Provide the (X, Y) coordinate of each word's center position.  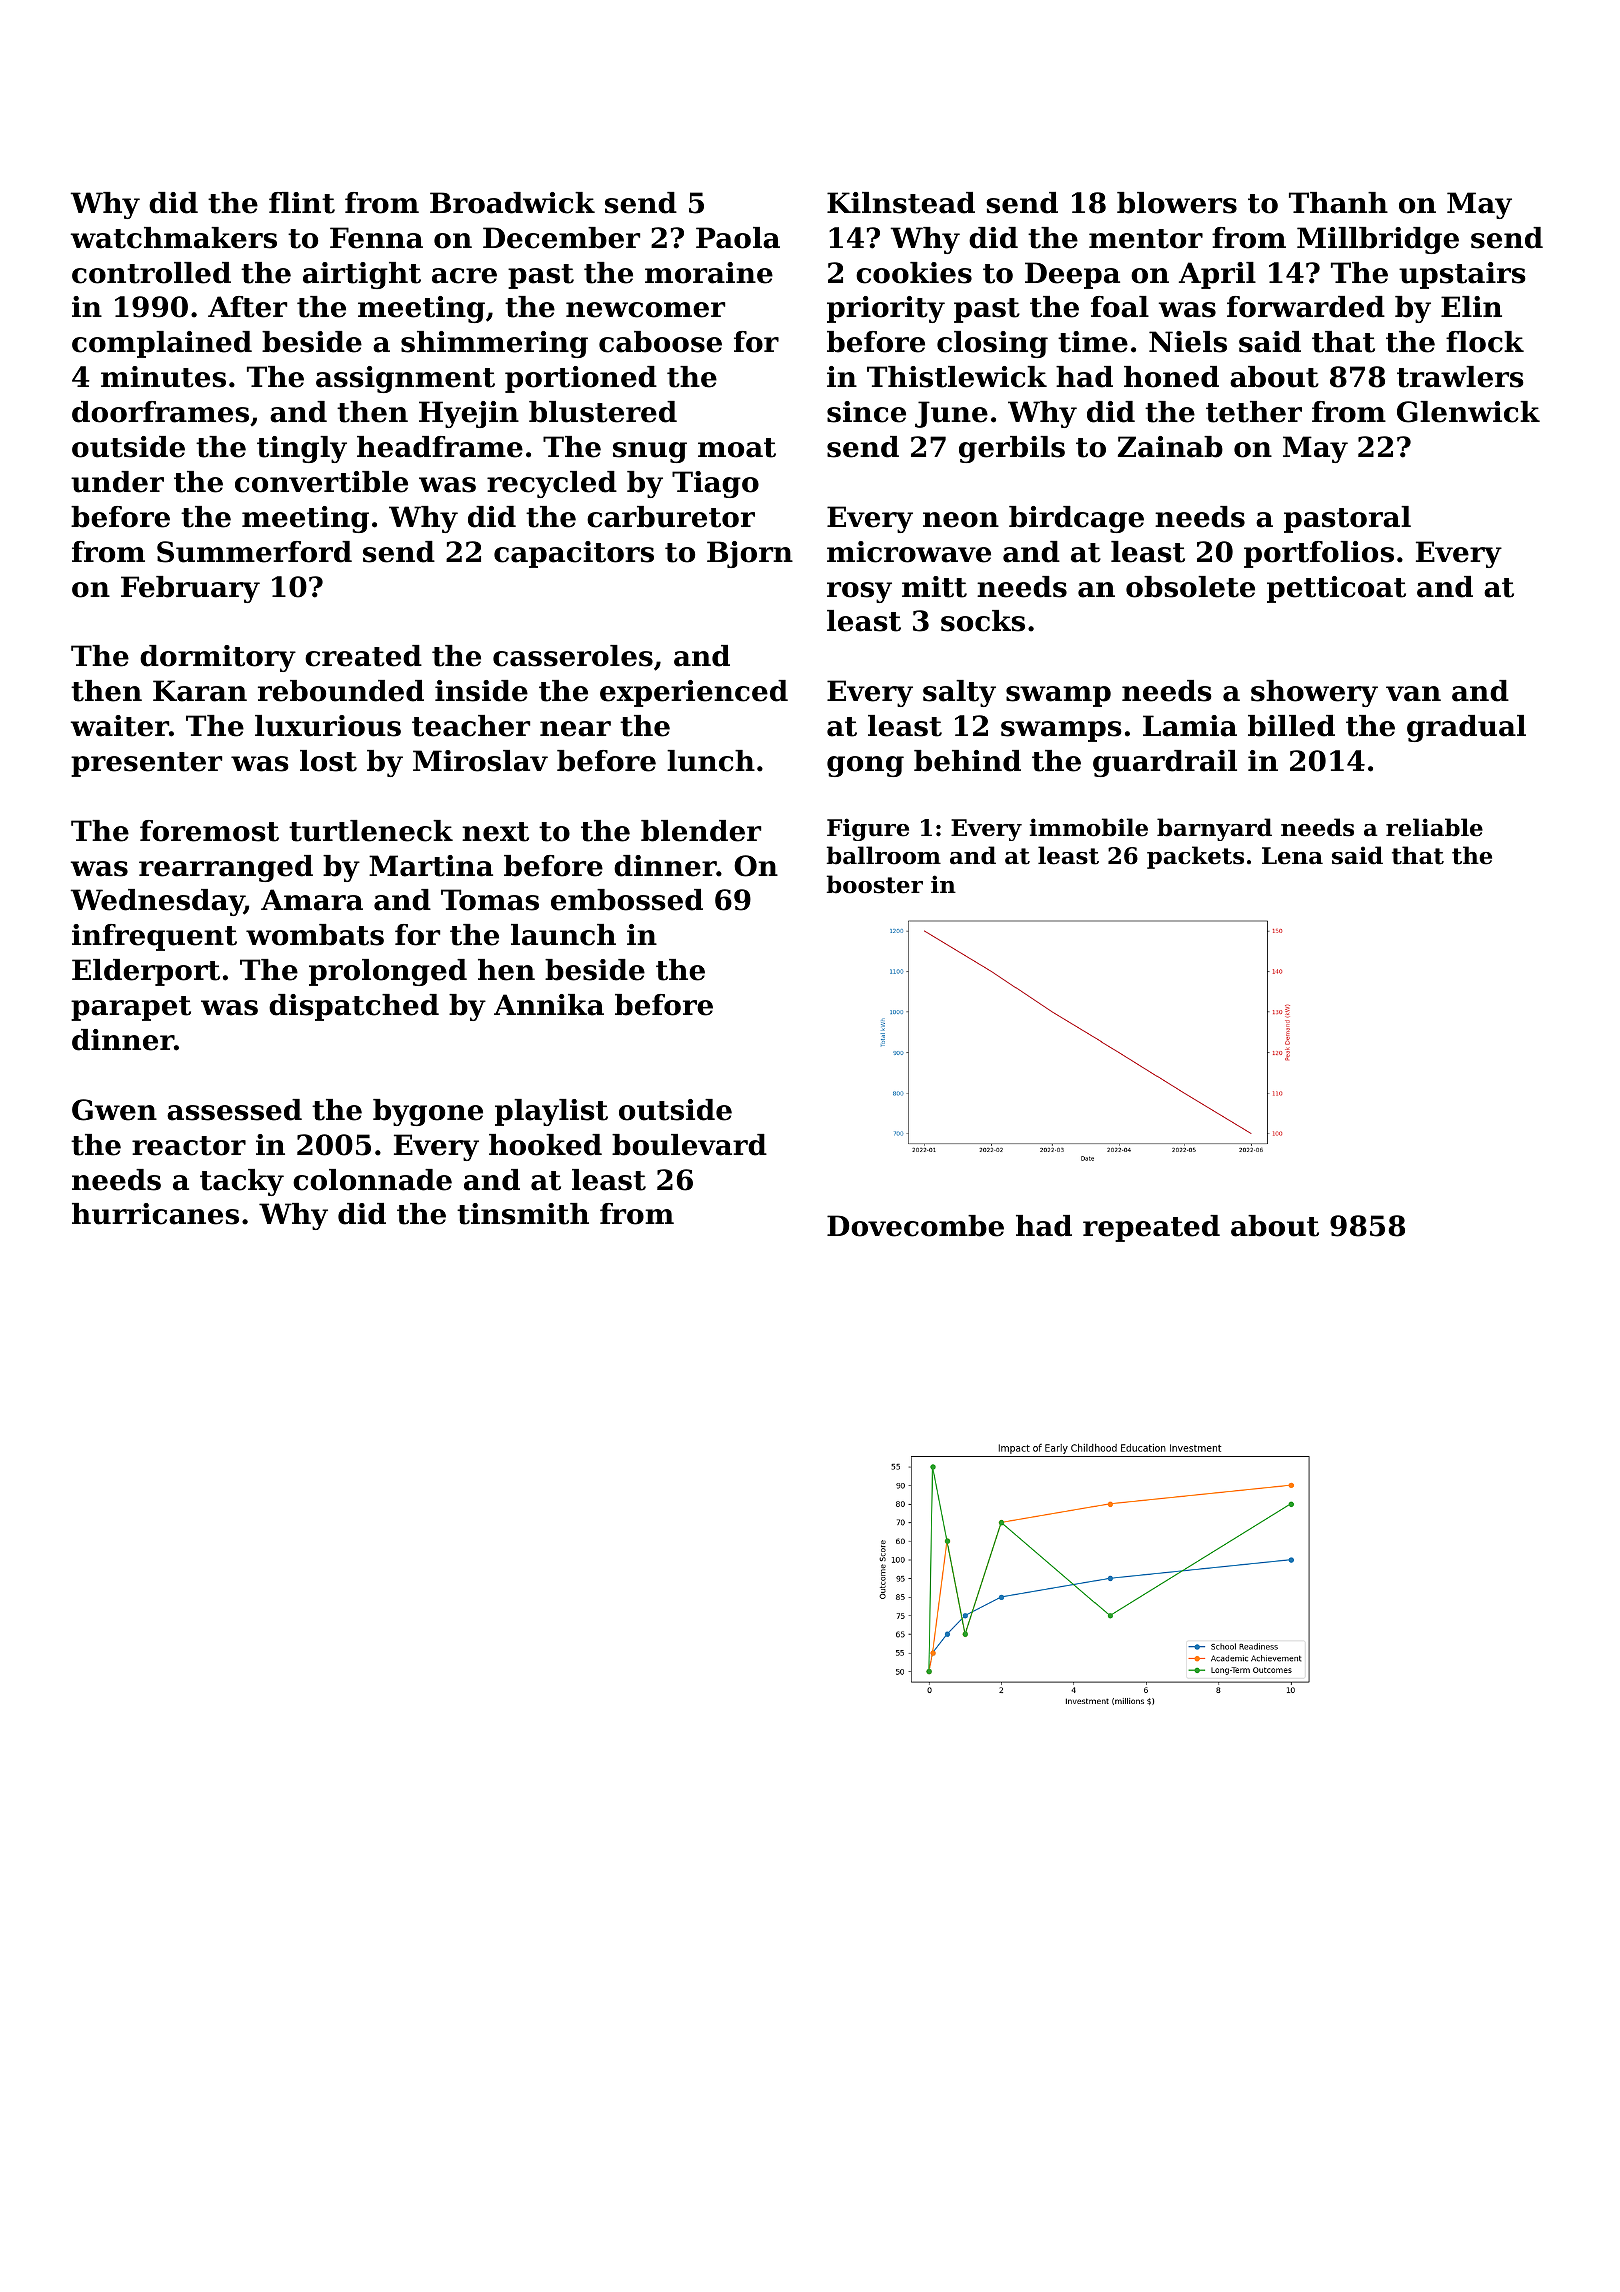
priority (886, 309)
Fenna (376, 238)
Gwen (114, 1110)
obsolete (1190, 587)
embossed (627, 900)
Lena (1292, 856)
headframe (440, 447)
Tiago (715, 484)
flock (1485, 342)
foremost (209, 831)
